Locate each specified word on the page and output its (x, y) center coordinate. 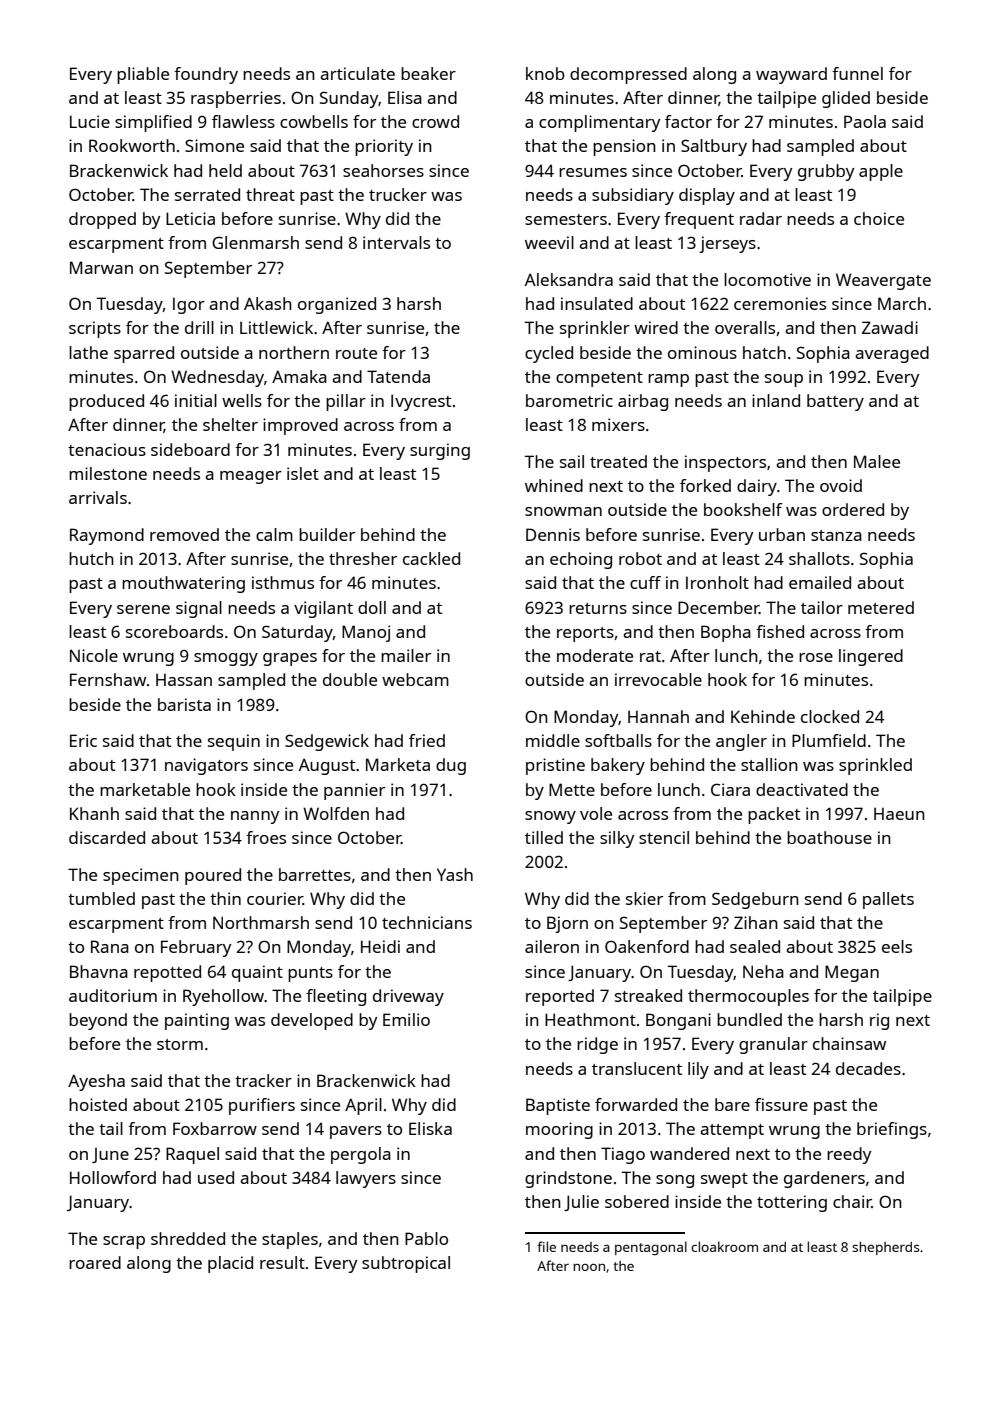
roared (95, 1262)
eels (897, 946)
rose (816, 657)
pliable (143, 75)
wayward (791, 75)
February (196, 948)
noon (589, 1267)
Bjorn (567, 924)
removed (184, 534)
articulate (357, 73)
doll (372, 607)
